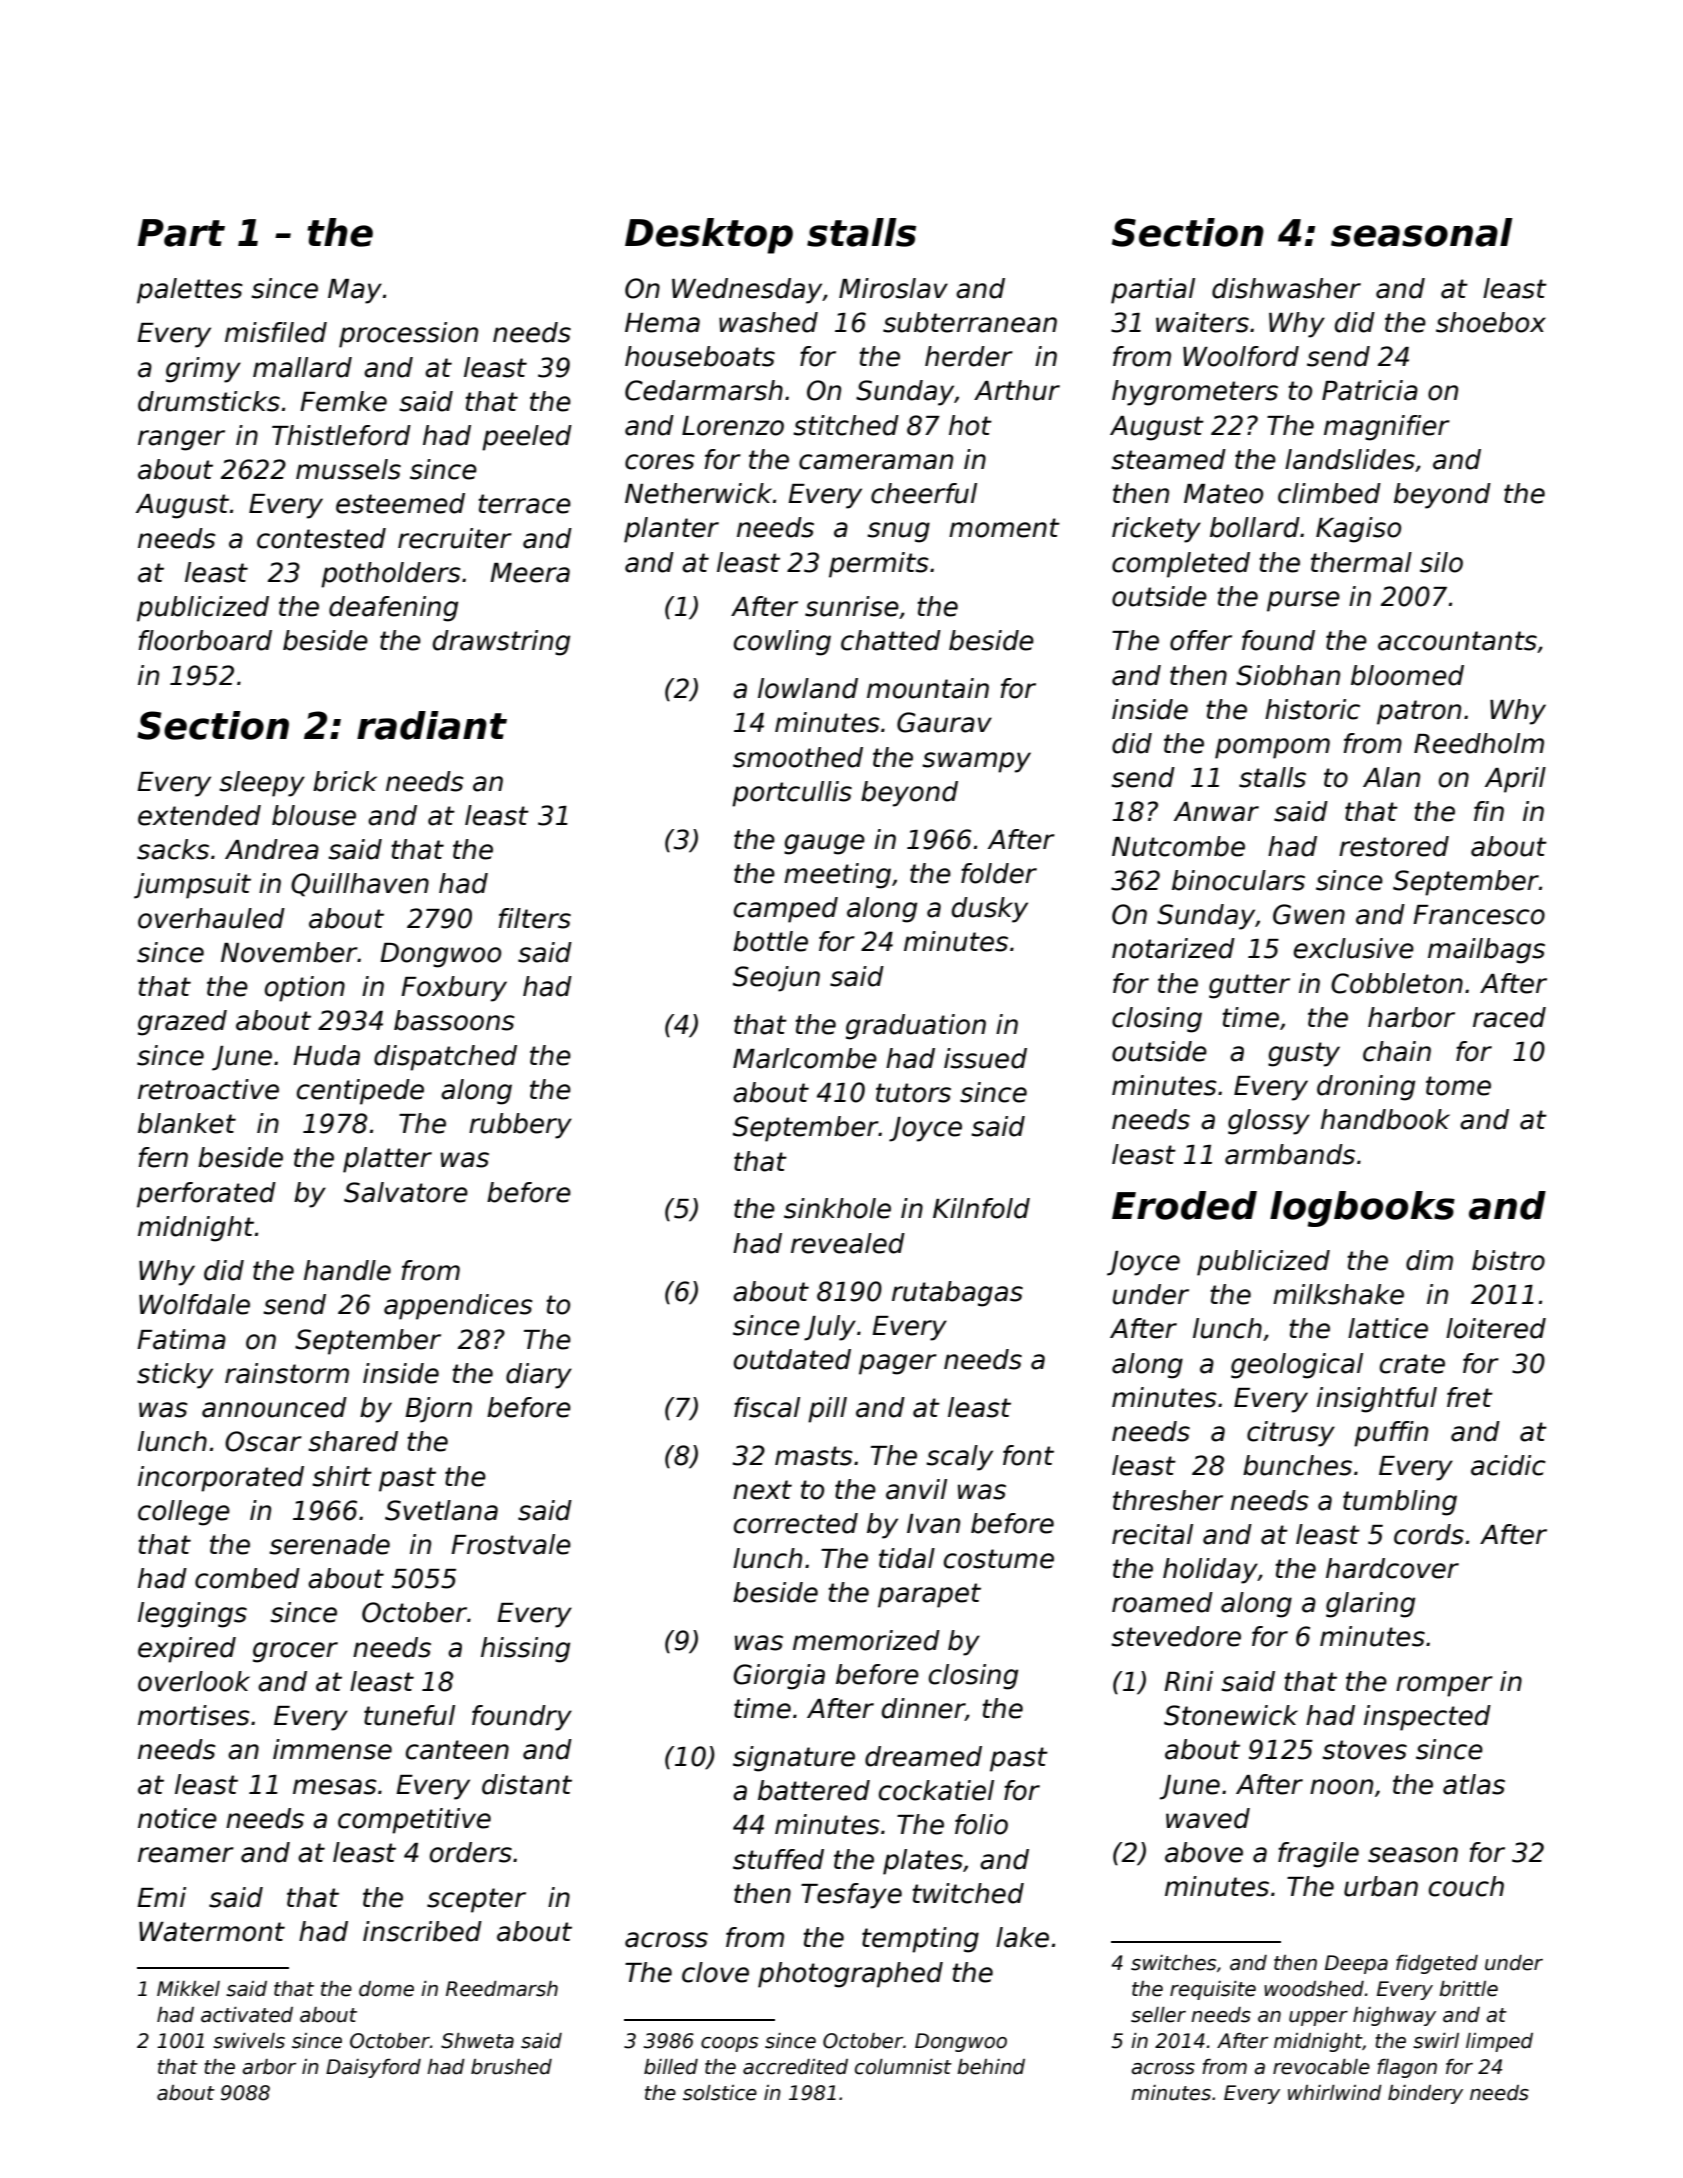  I want to click on distant, so click(527, 1784).
